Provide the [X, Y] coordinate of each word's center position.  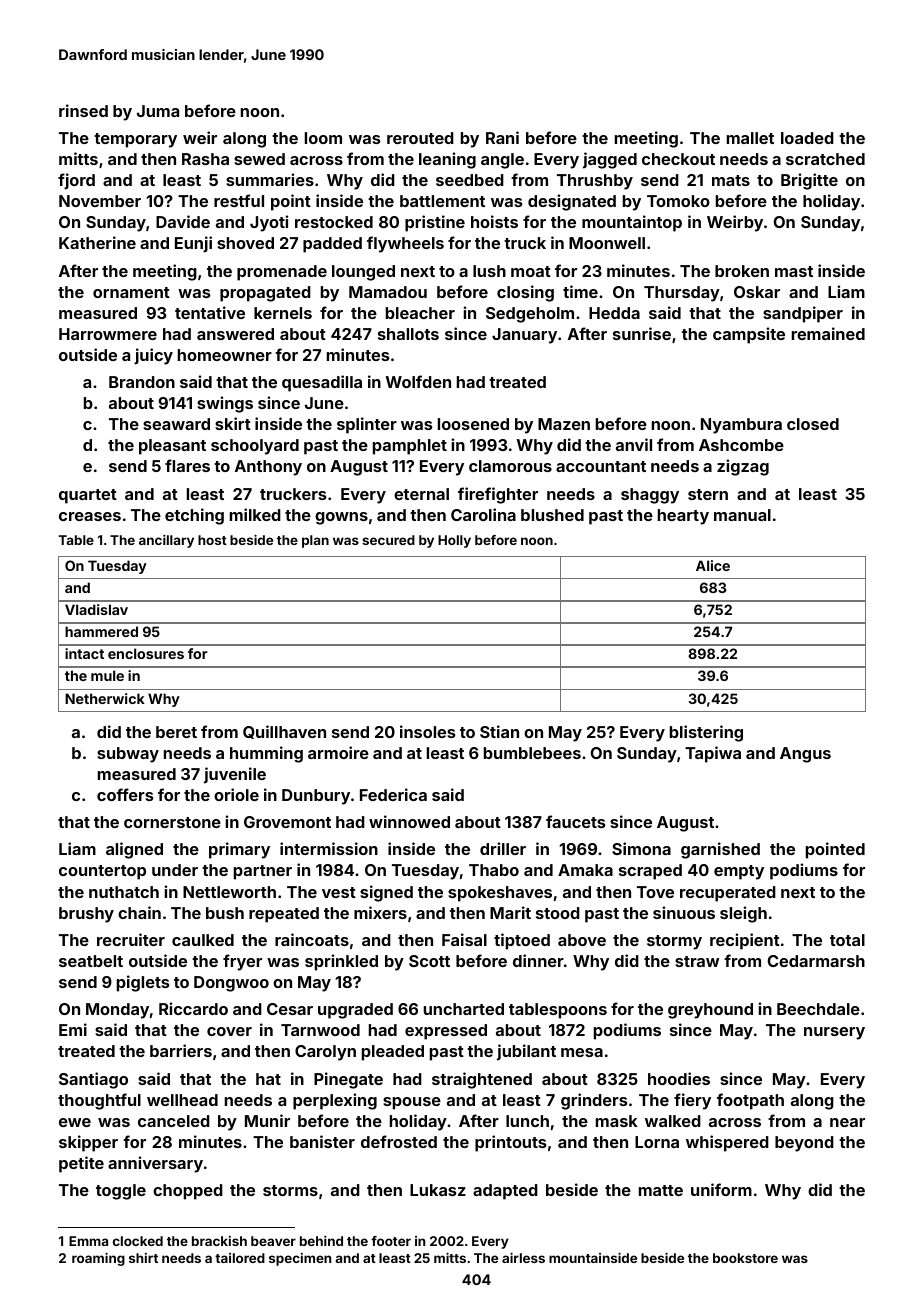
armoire [338, 752]
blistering [706, 733]
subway [128, 755]
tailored [240, 1258]
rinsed [83, 110]
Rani [502, 137]
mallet [750, 138]
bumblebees [532, 753]
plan [315, 541]
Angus [805, 755]
